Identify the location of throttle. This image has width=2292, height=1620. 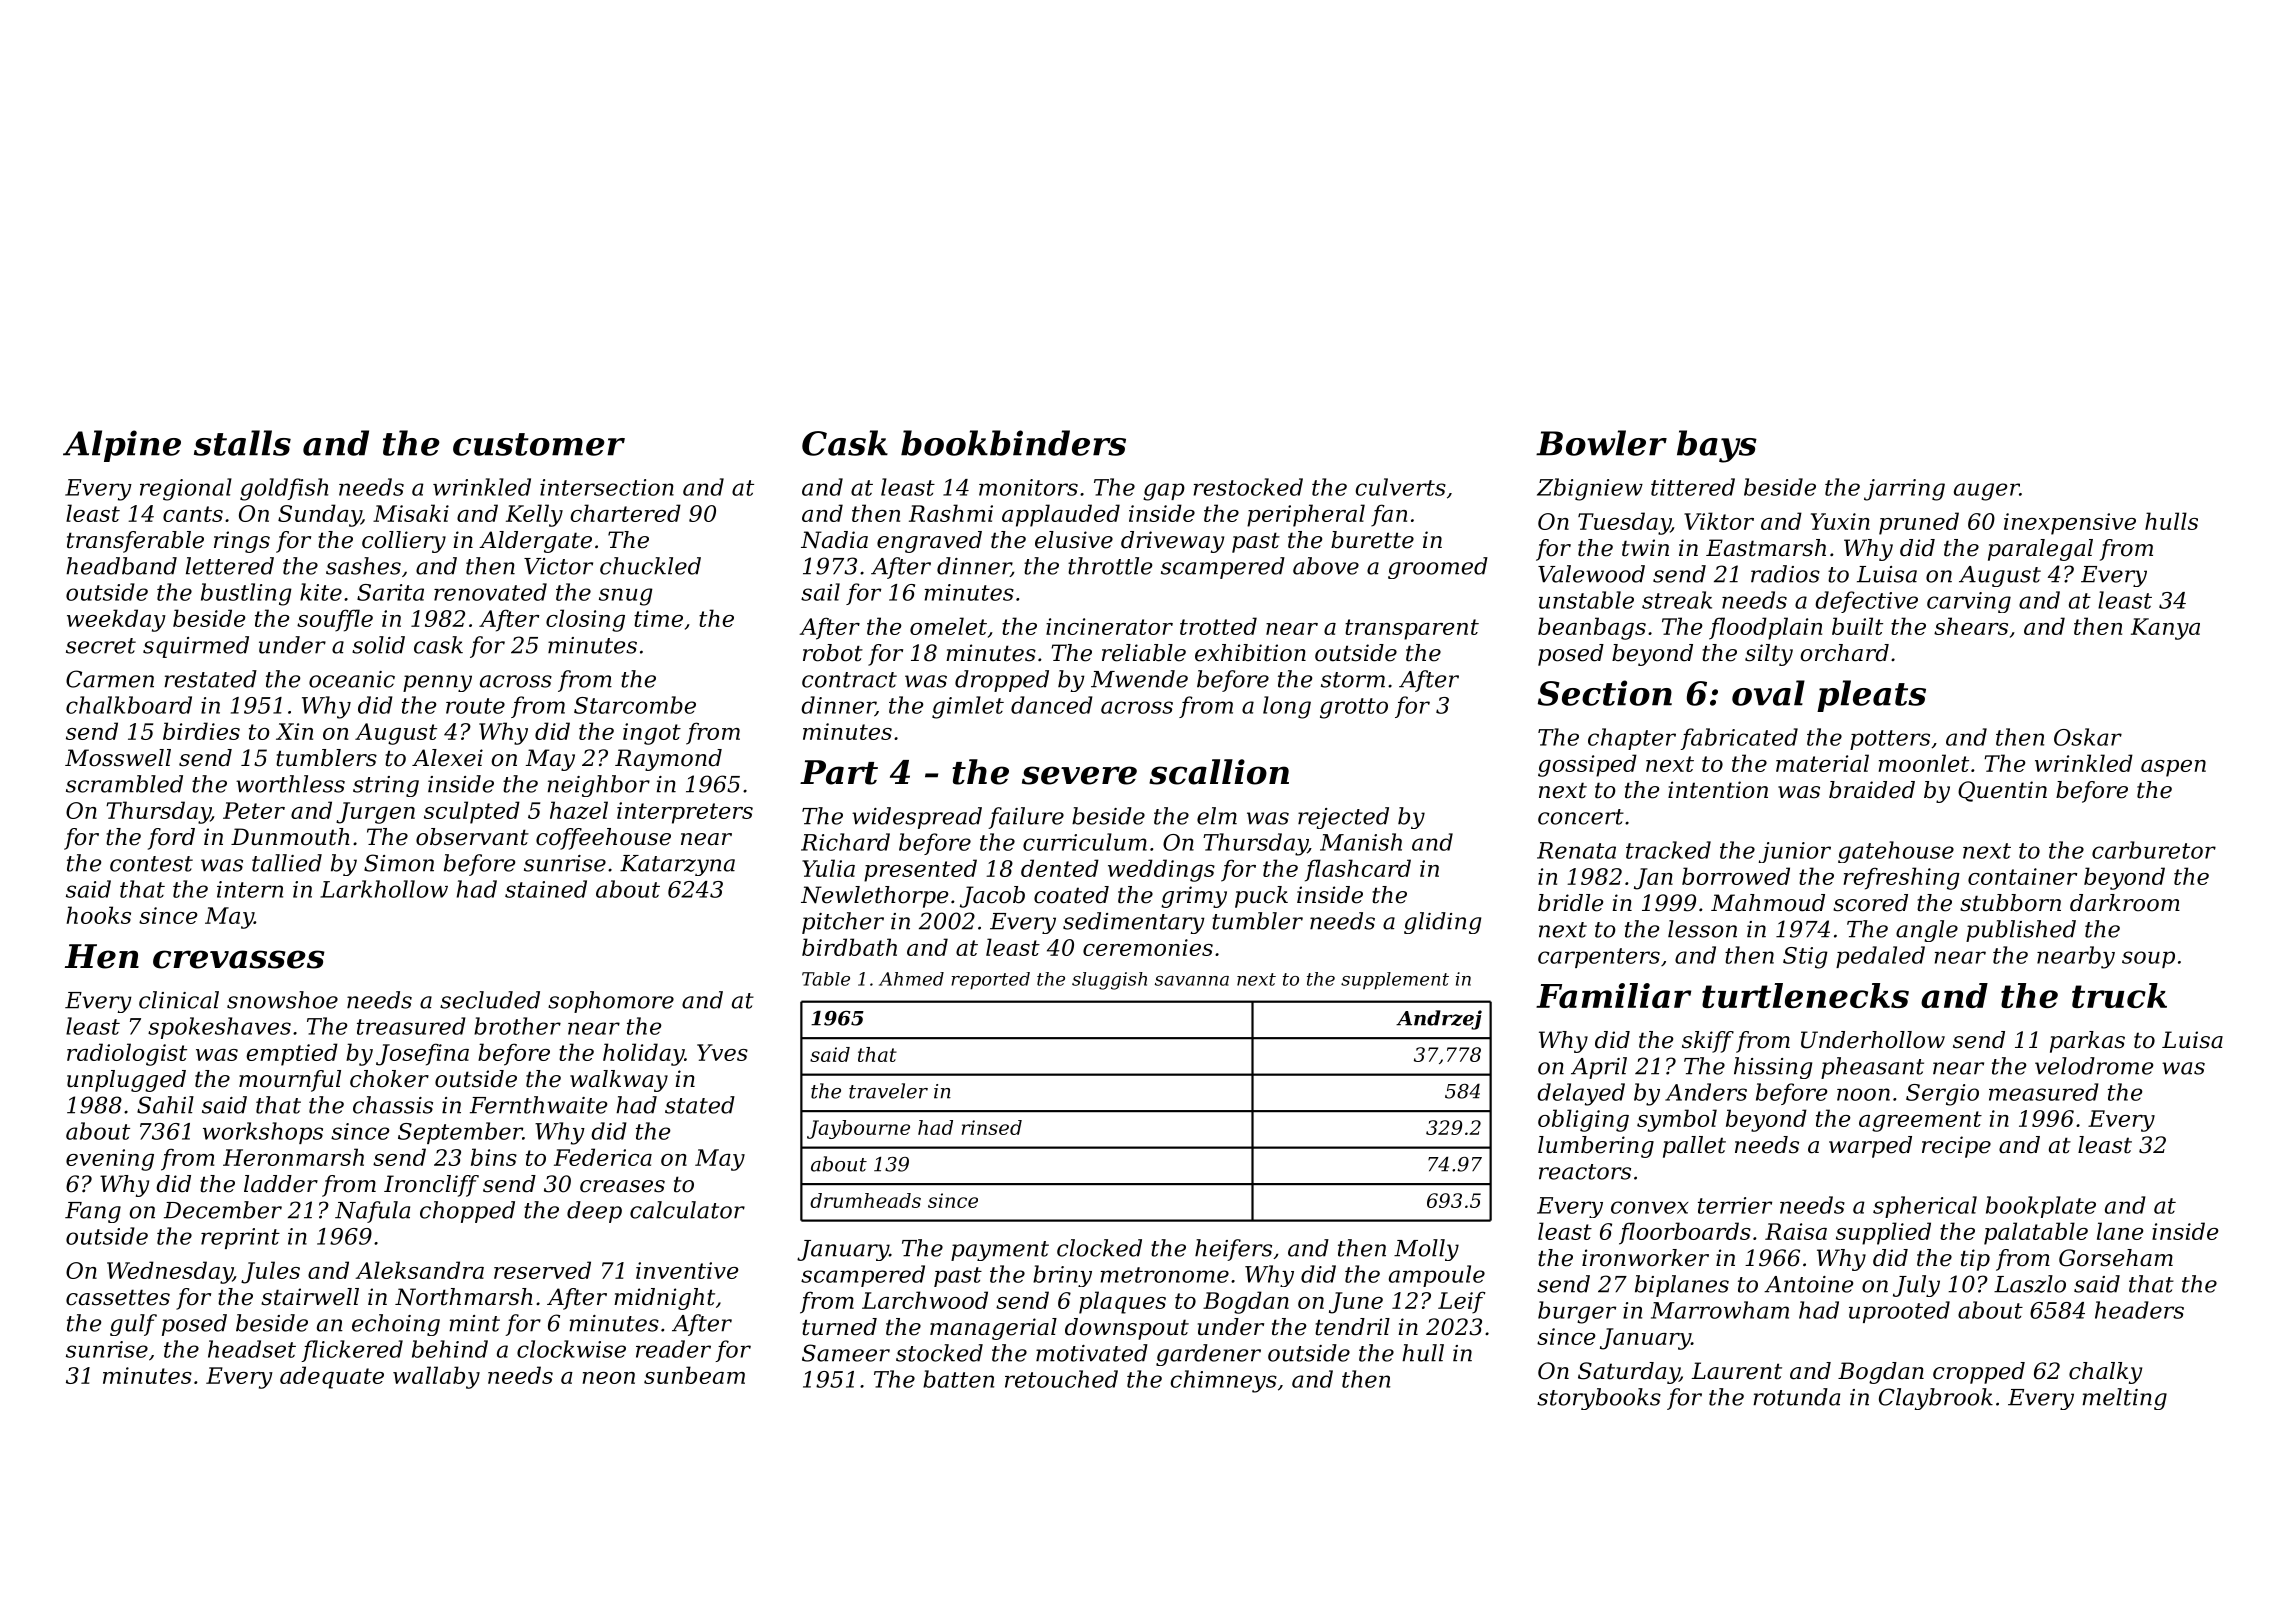
(1110, 566).
